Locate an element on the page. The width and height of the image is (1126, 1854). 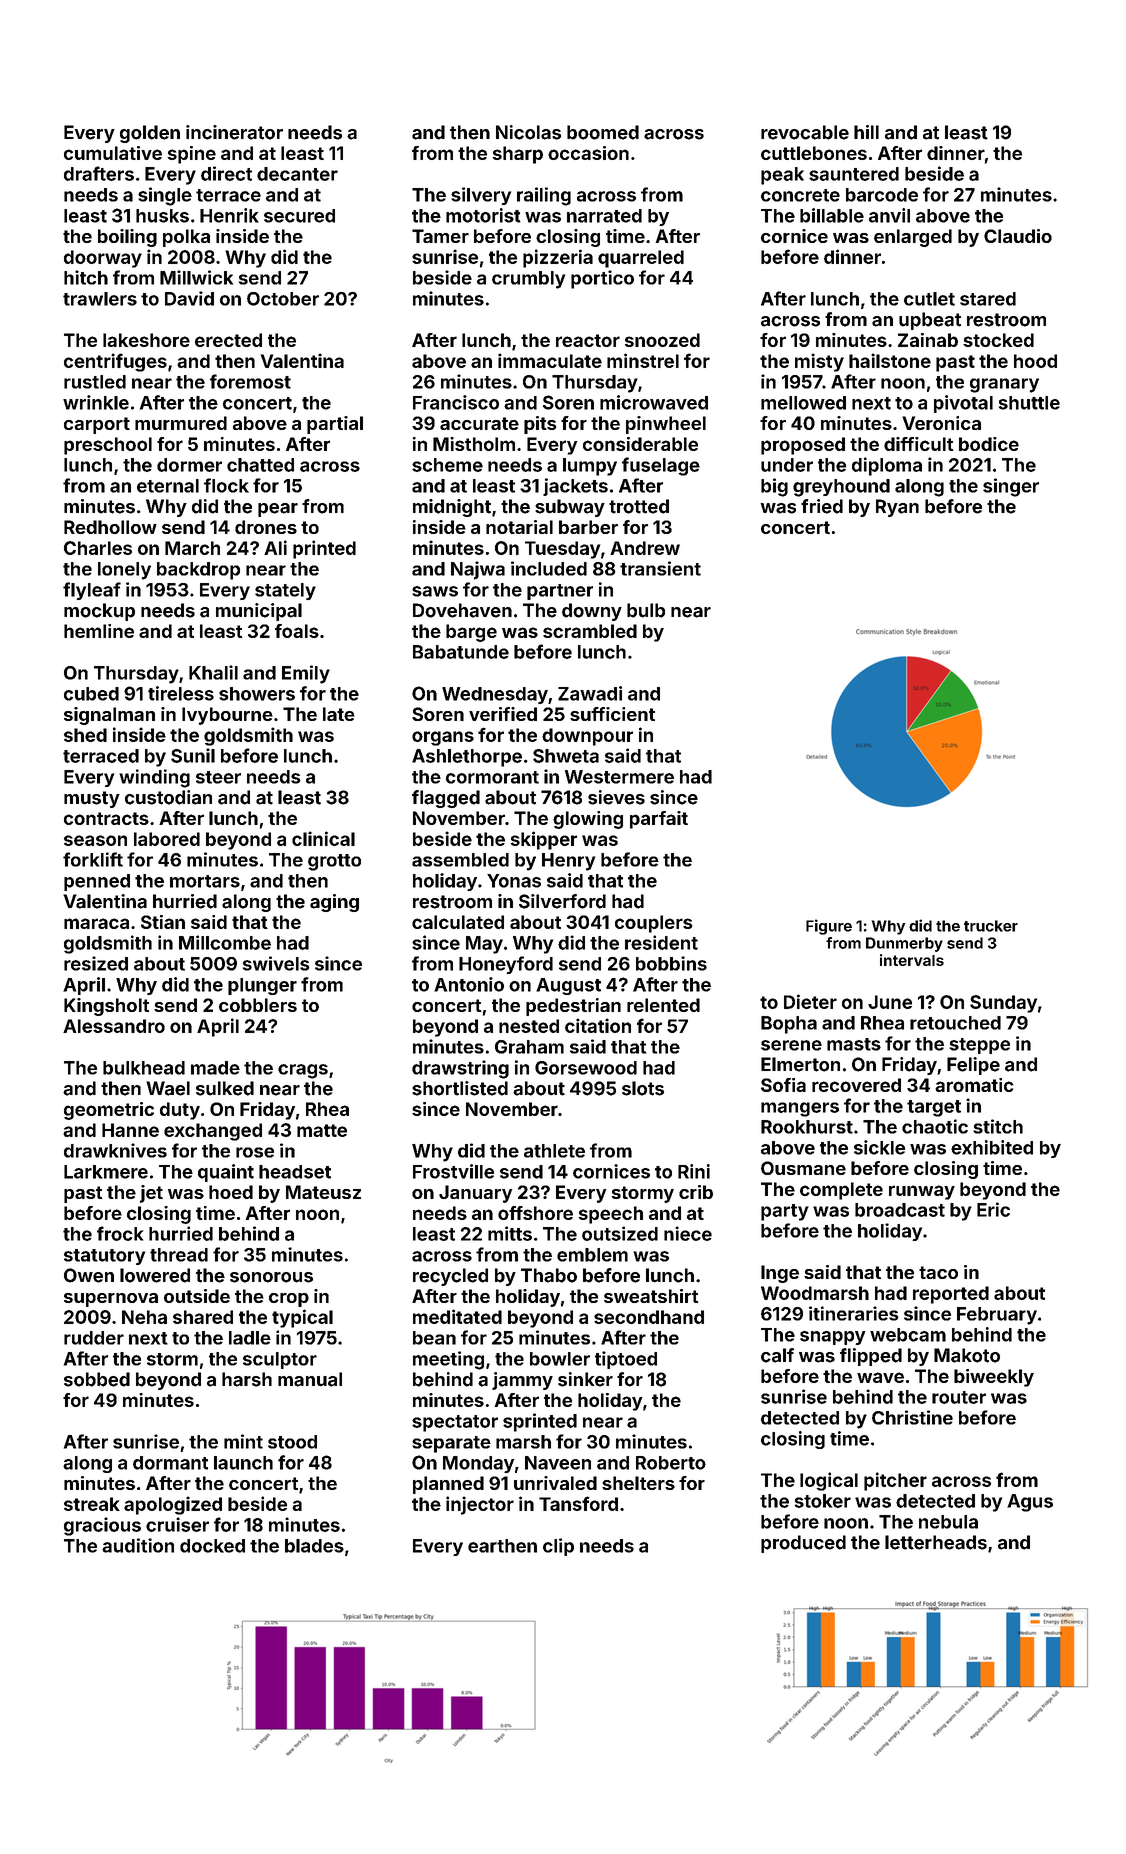
foremost is located at coordinates (250, 381).
